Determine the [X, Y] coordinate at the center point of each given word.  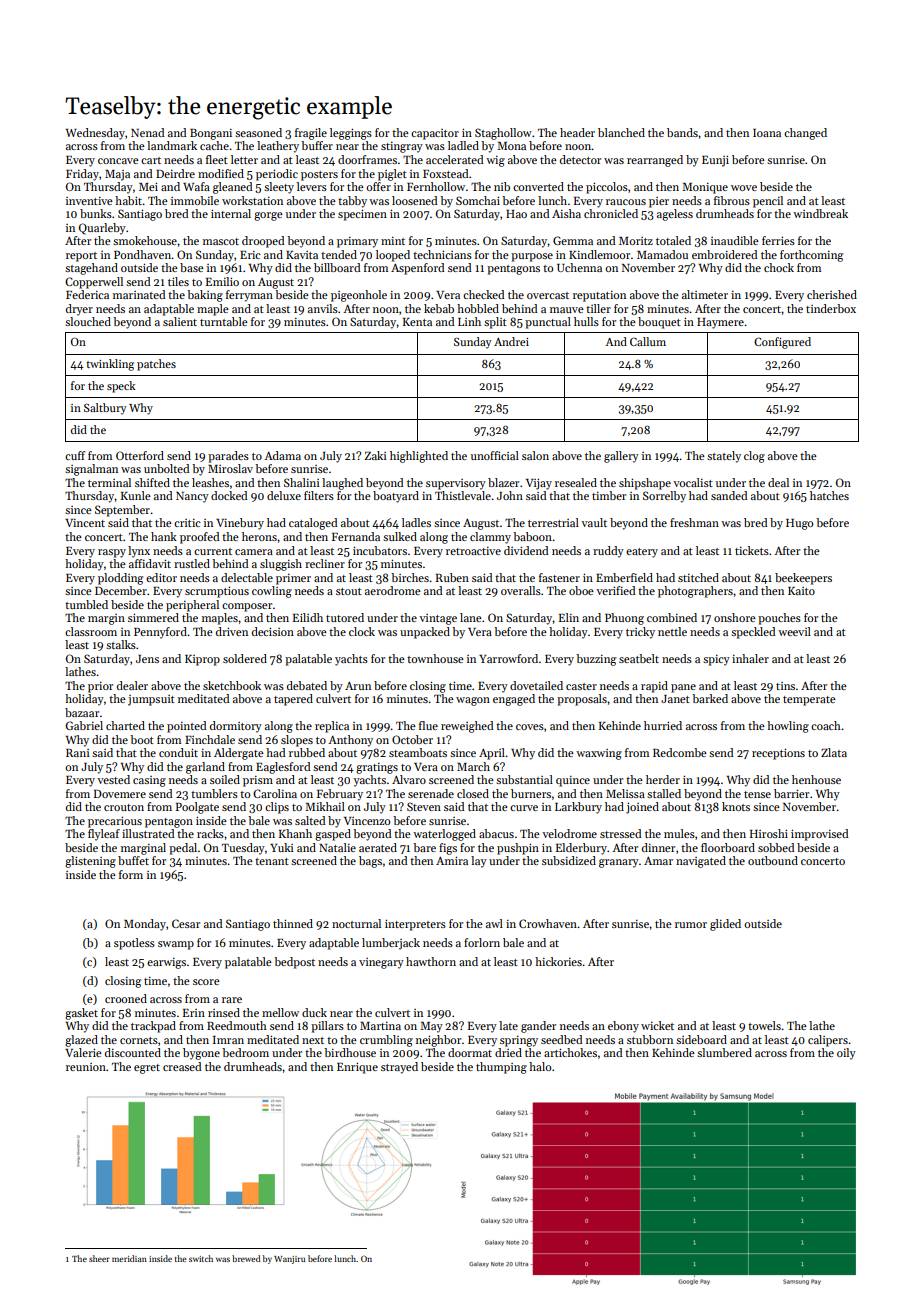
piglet [392, 175]
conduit [178, 752]
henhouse [816, 779]
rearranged [655, 161]
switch [201, 1258]
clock [362, 631]
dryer [79, 310]
